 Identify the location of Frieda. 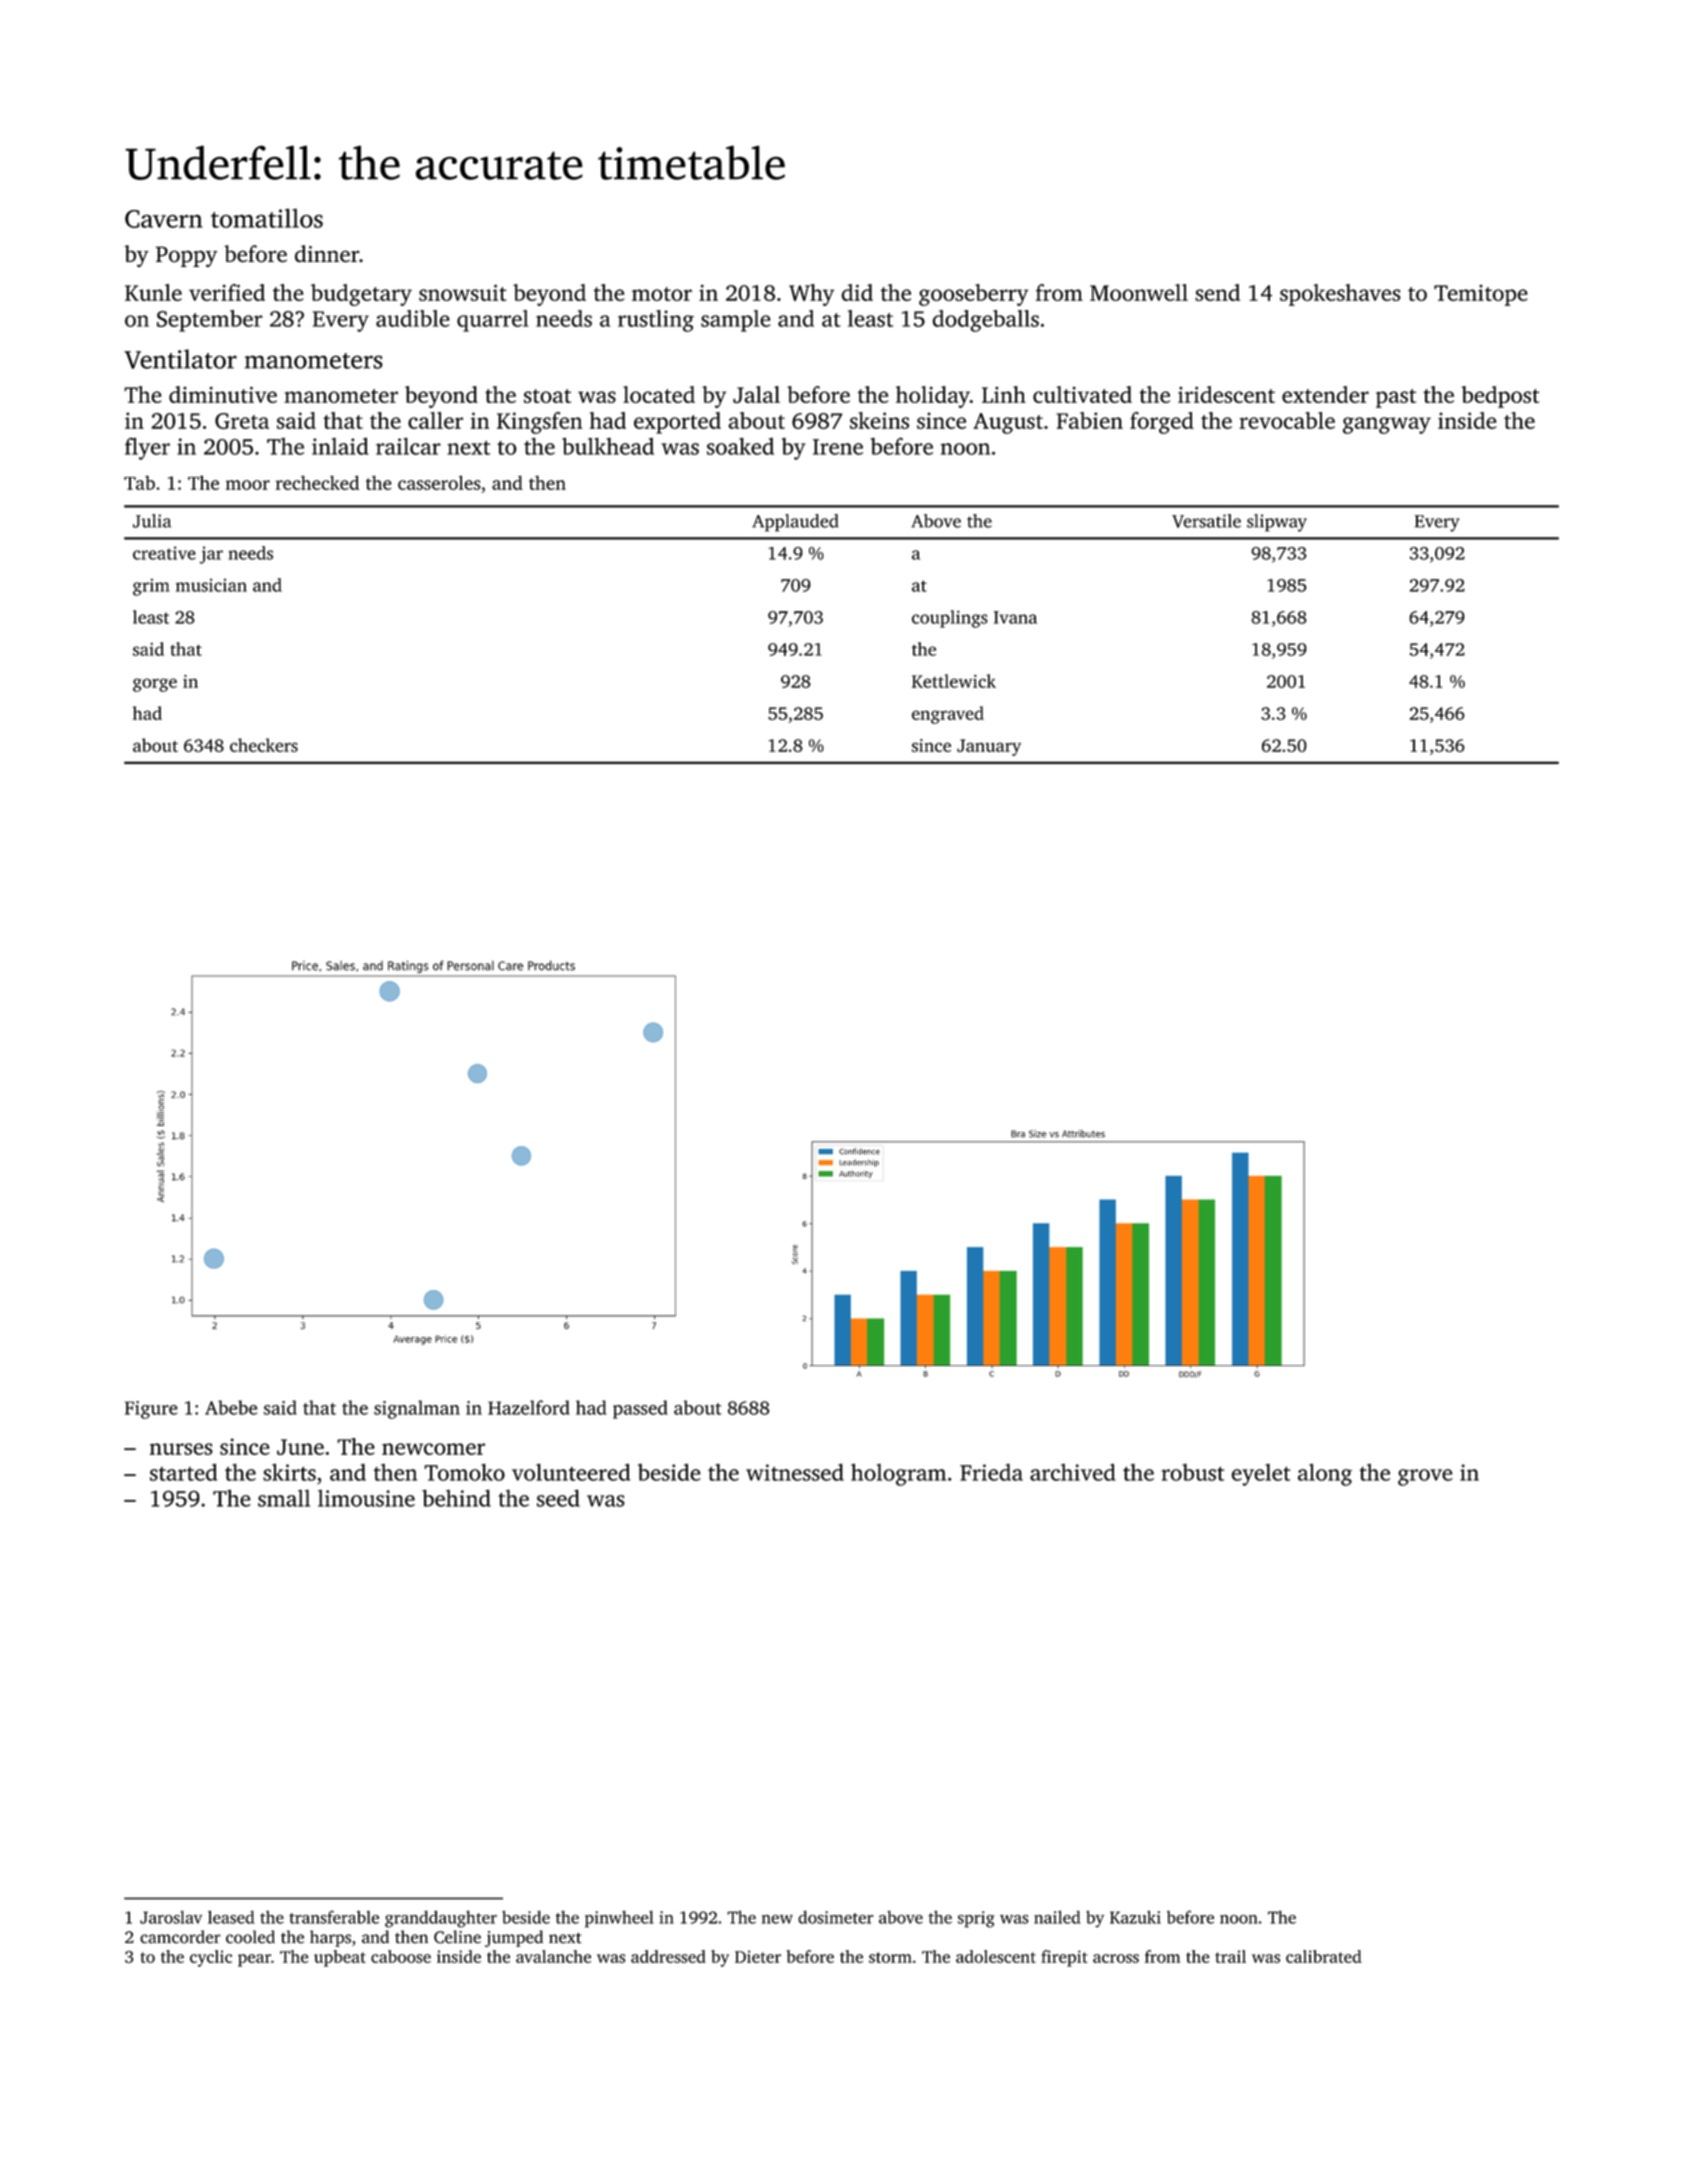
(991, 1472).
